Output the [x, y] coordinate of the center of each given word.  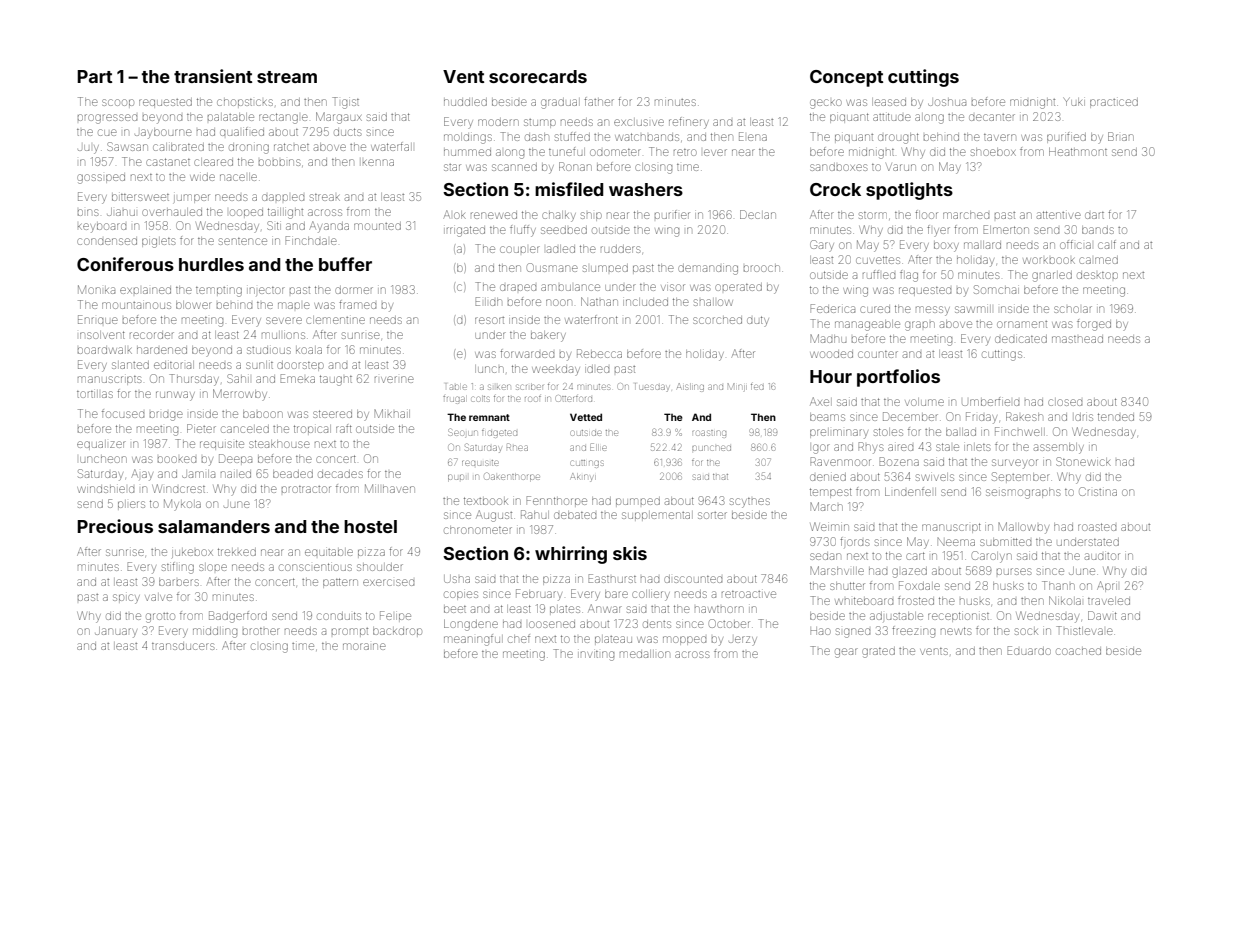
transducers [183, 646]
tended [1116, 417]
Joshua [947, 102]
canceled [245, 429]
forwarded [527, 353]
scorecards [538, 76]
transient [213, 76]
